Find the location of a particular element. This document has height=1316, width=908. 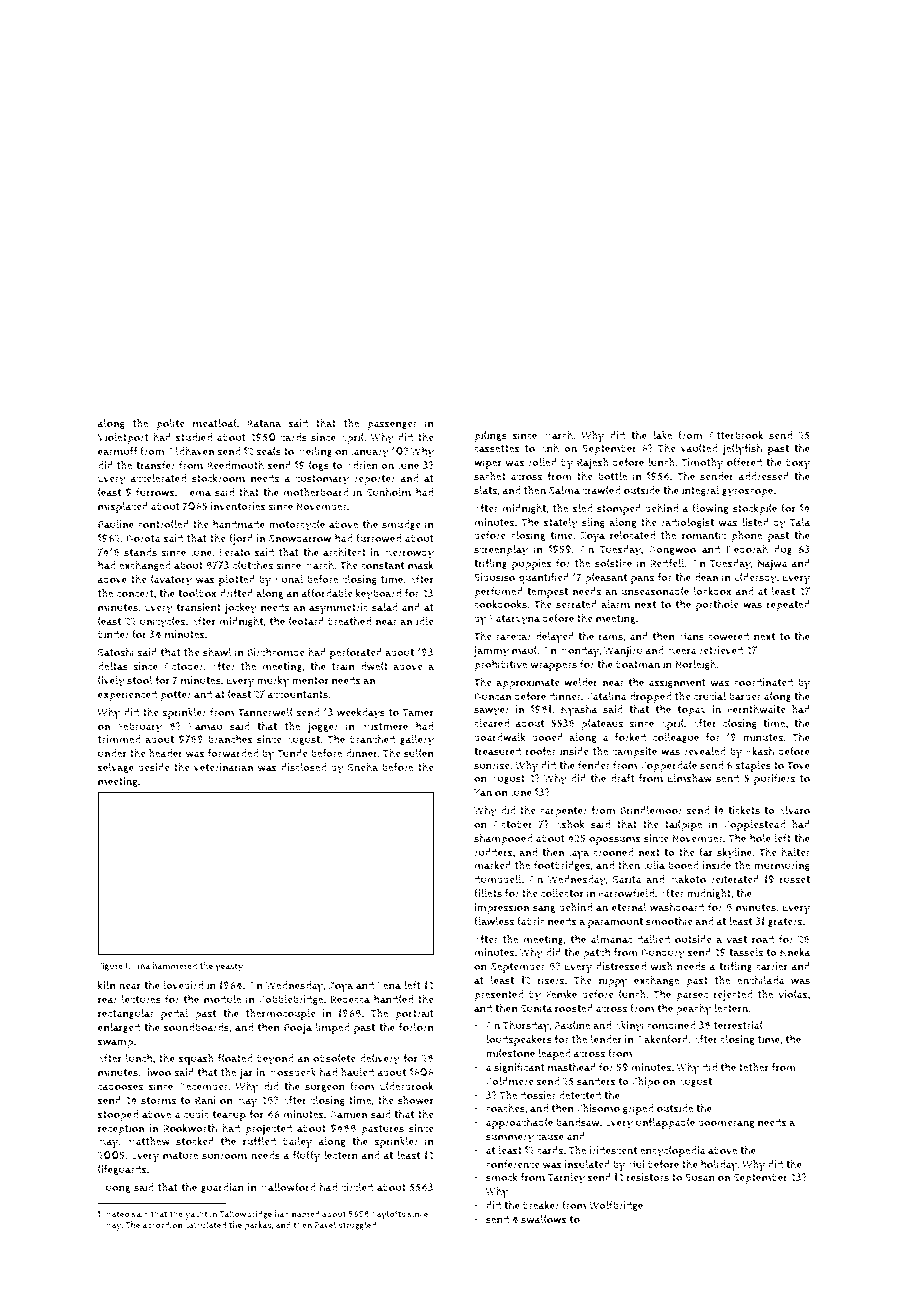

forlorn is located at coordinates (416, 1027).
